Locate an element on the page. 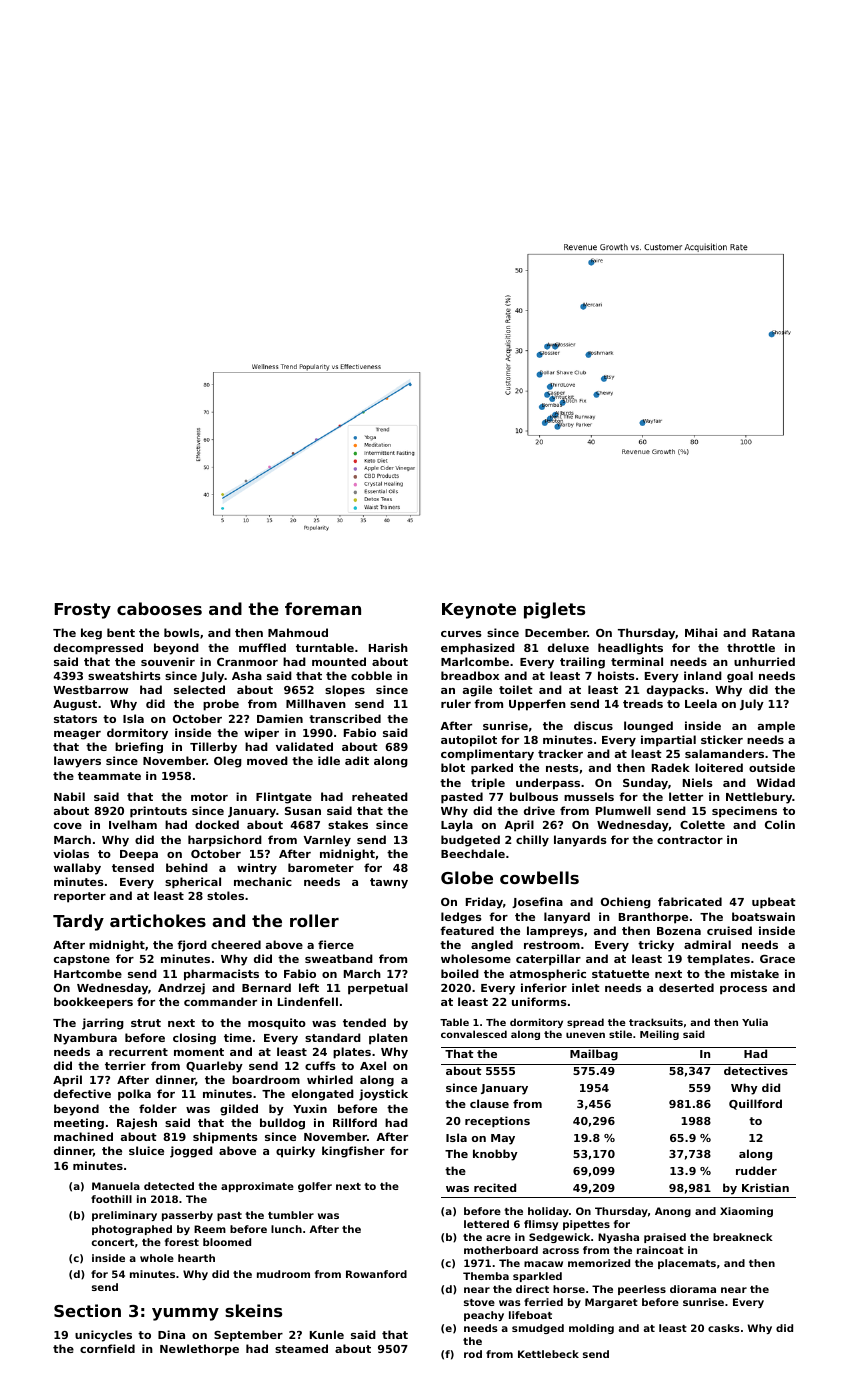 Image resolution: width=849 pixels, height=1400 pixels. violas is located at coordinates (71, 853).
